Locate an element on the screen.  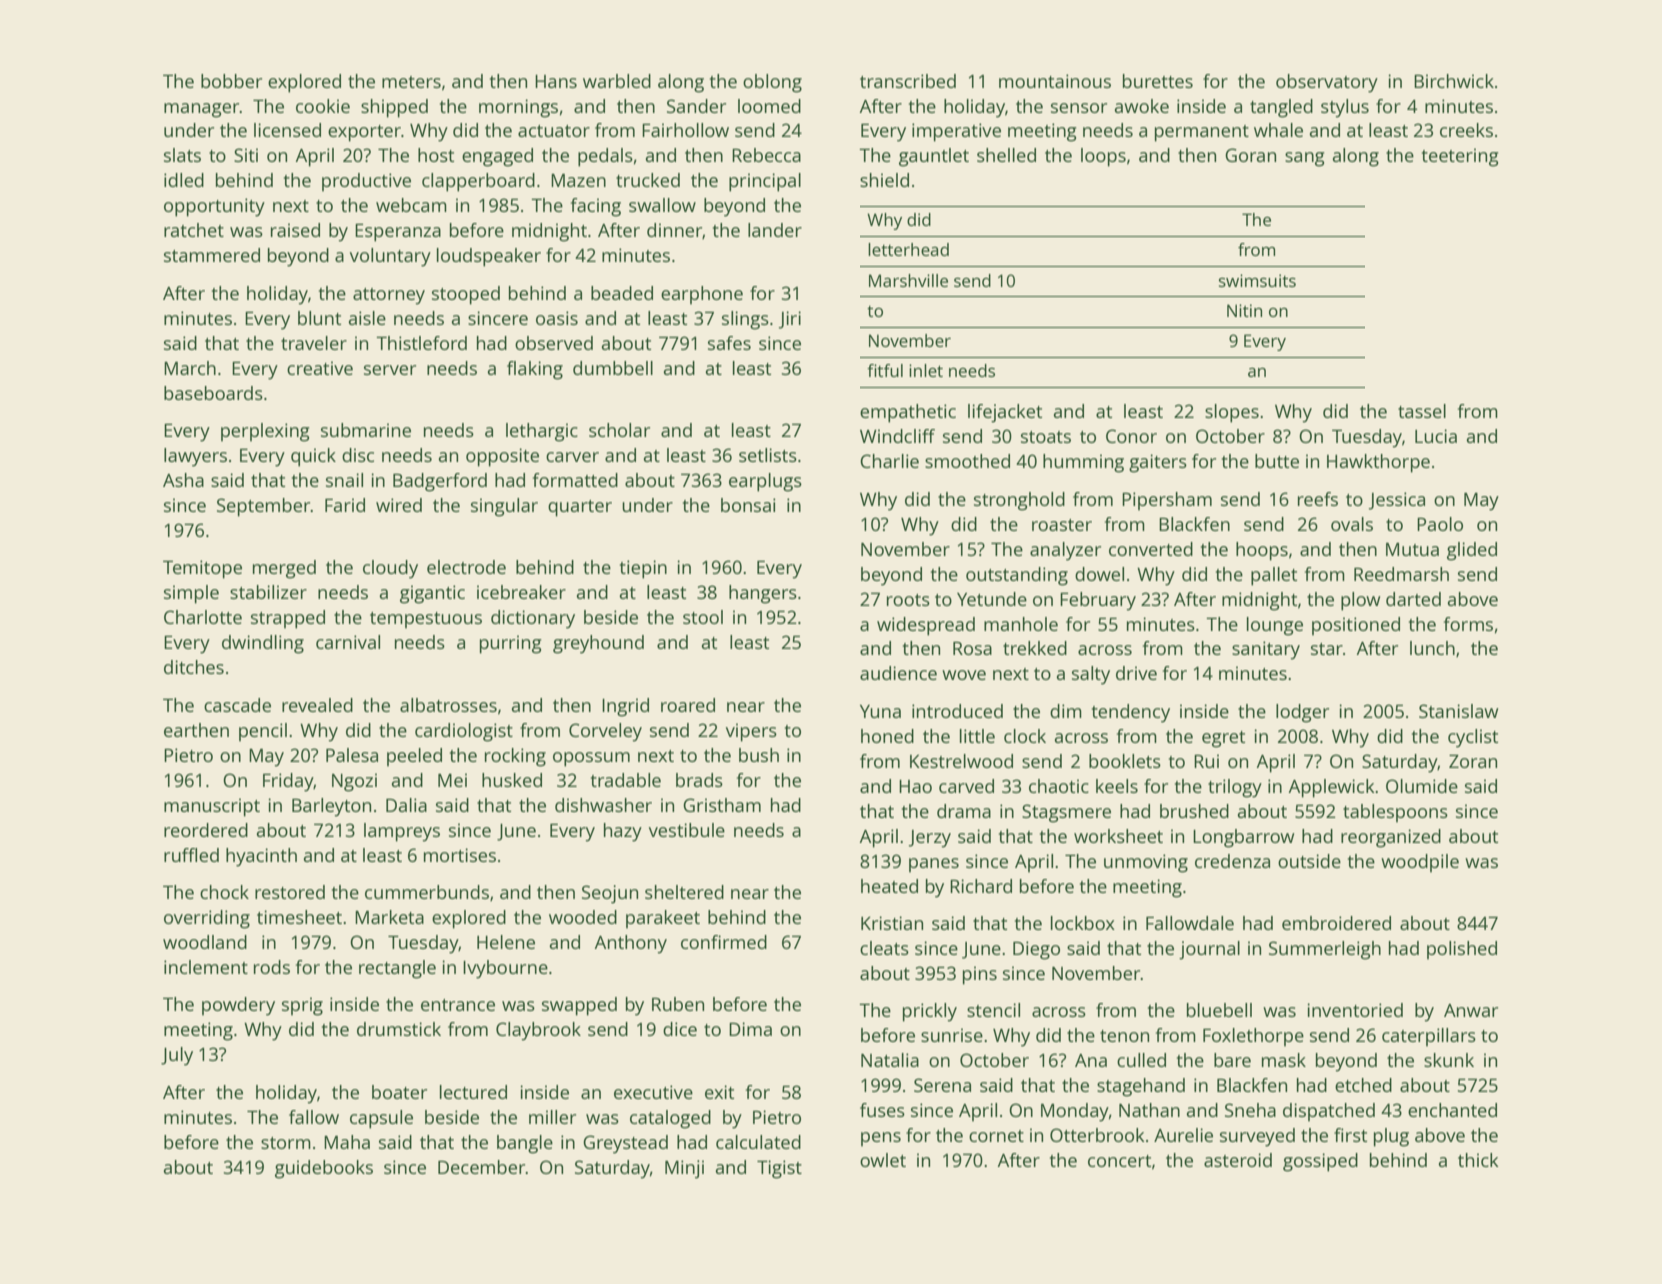
loops is located at coordinates (1103, 157).
